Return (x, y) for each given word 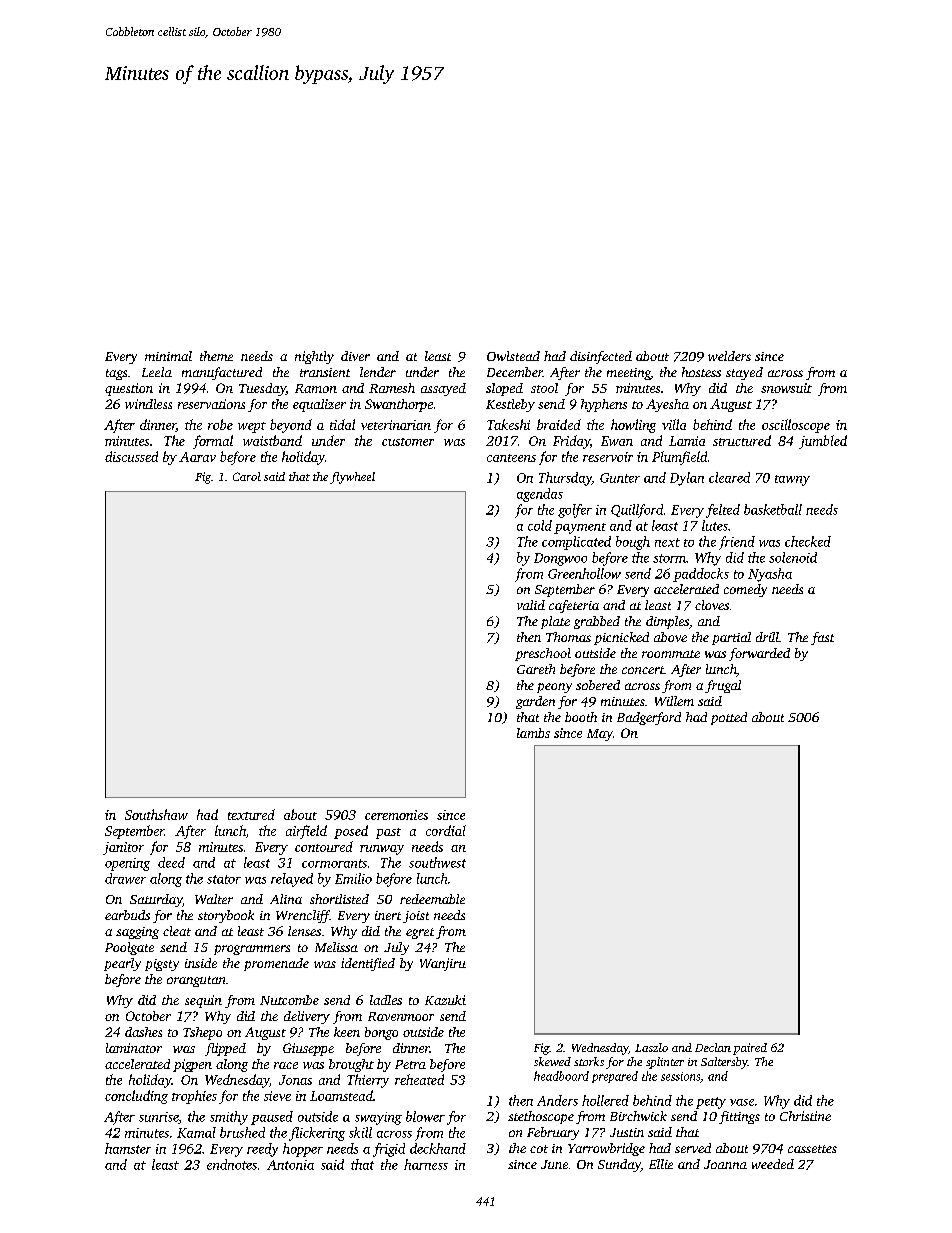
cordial (446, 830)
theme (216, 356)
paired (750, 1049)
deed (171, 862)
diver (355, 356)
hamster (128, 1148)
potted (729, 718)
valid (531, 605)
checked (808, 541)
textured (251, 814)
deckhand (438, 1148)
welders (729, 356)
